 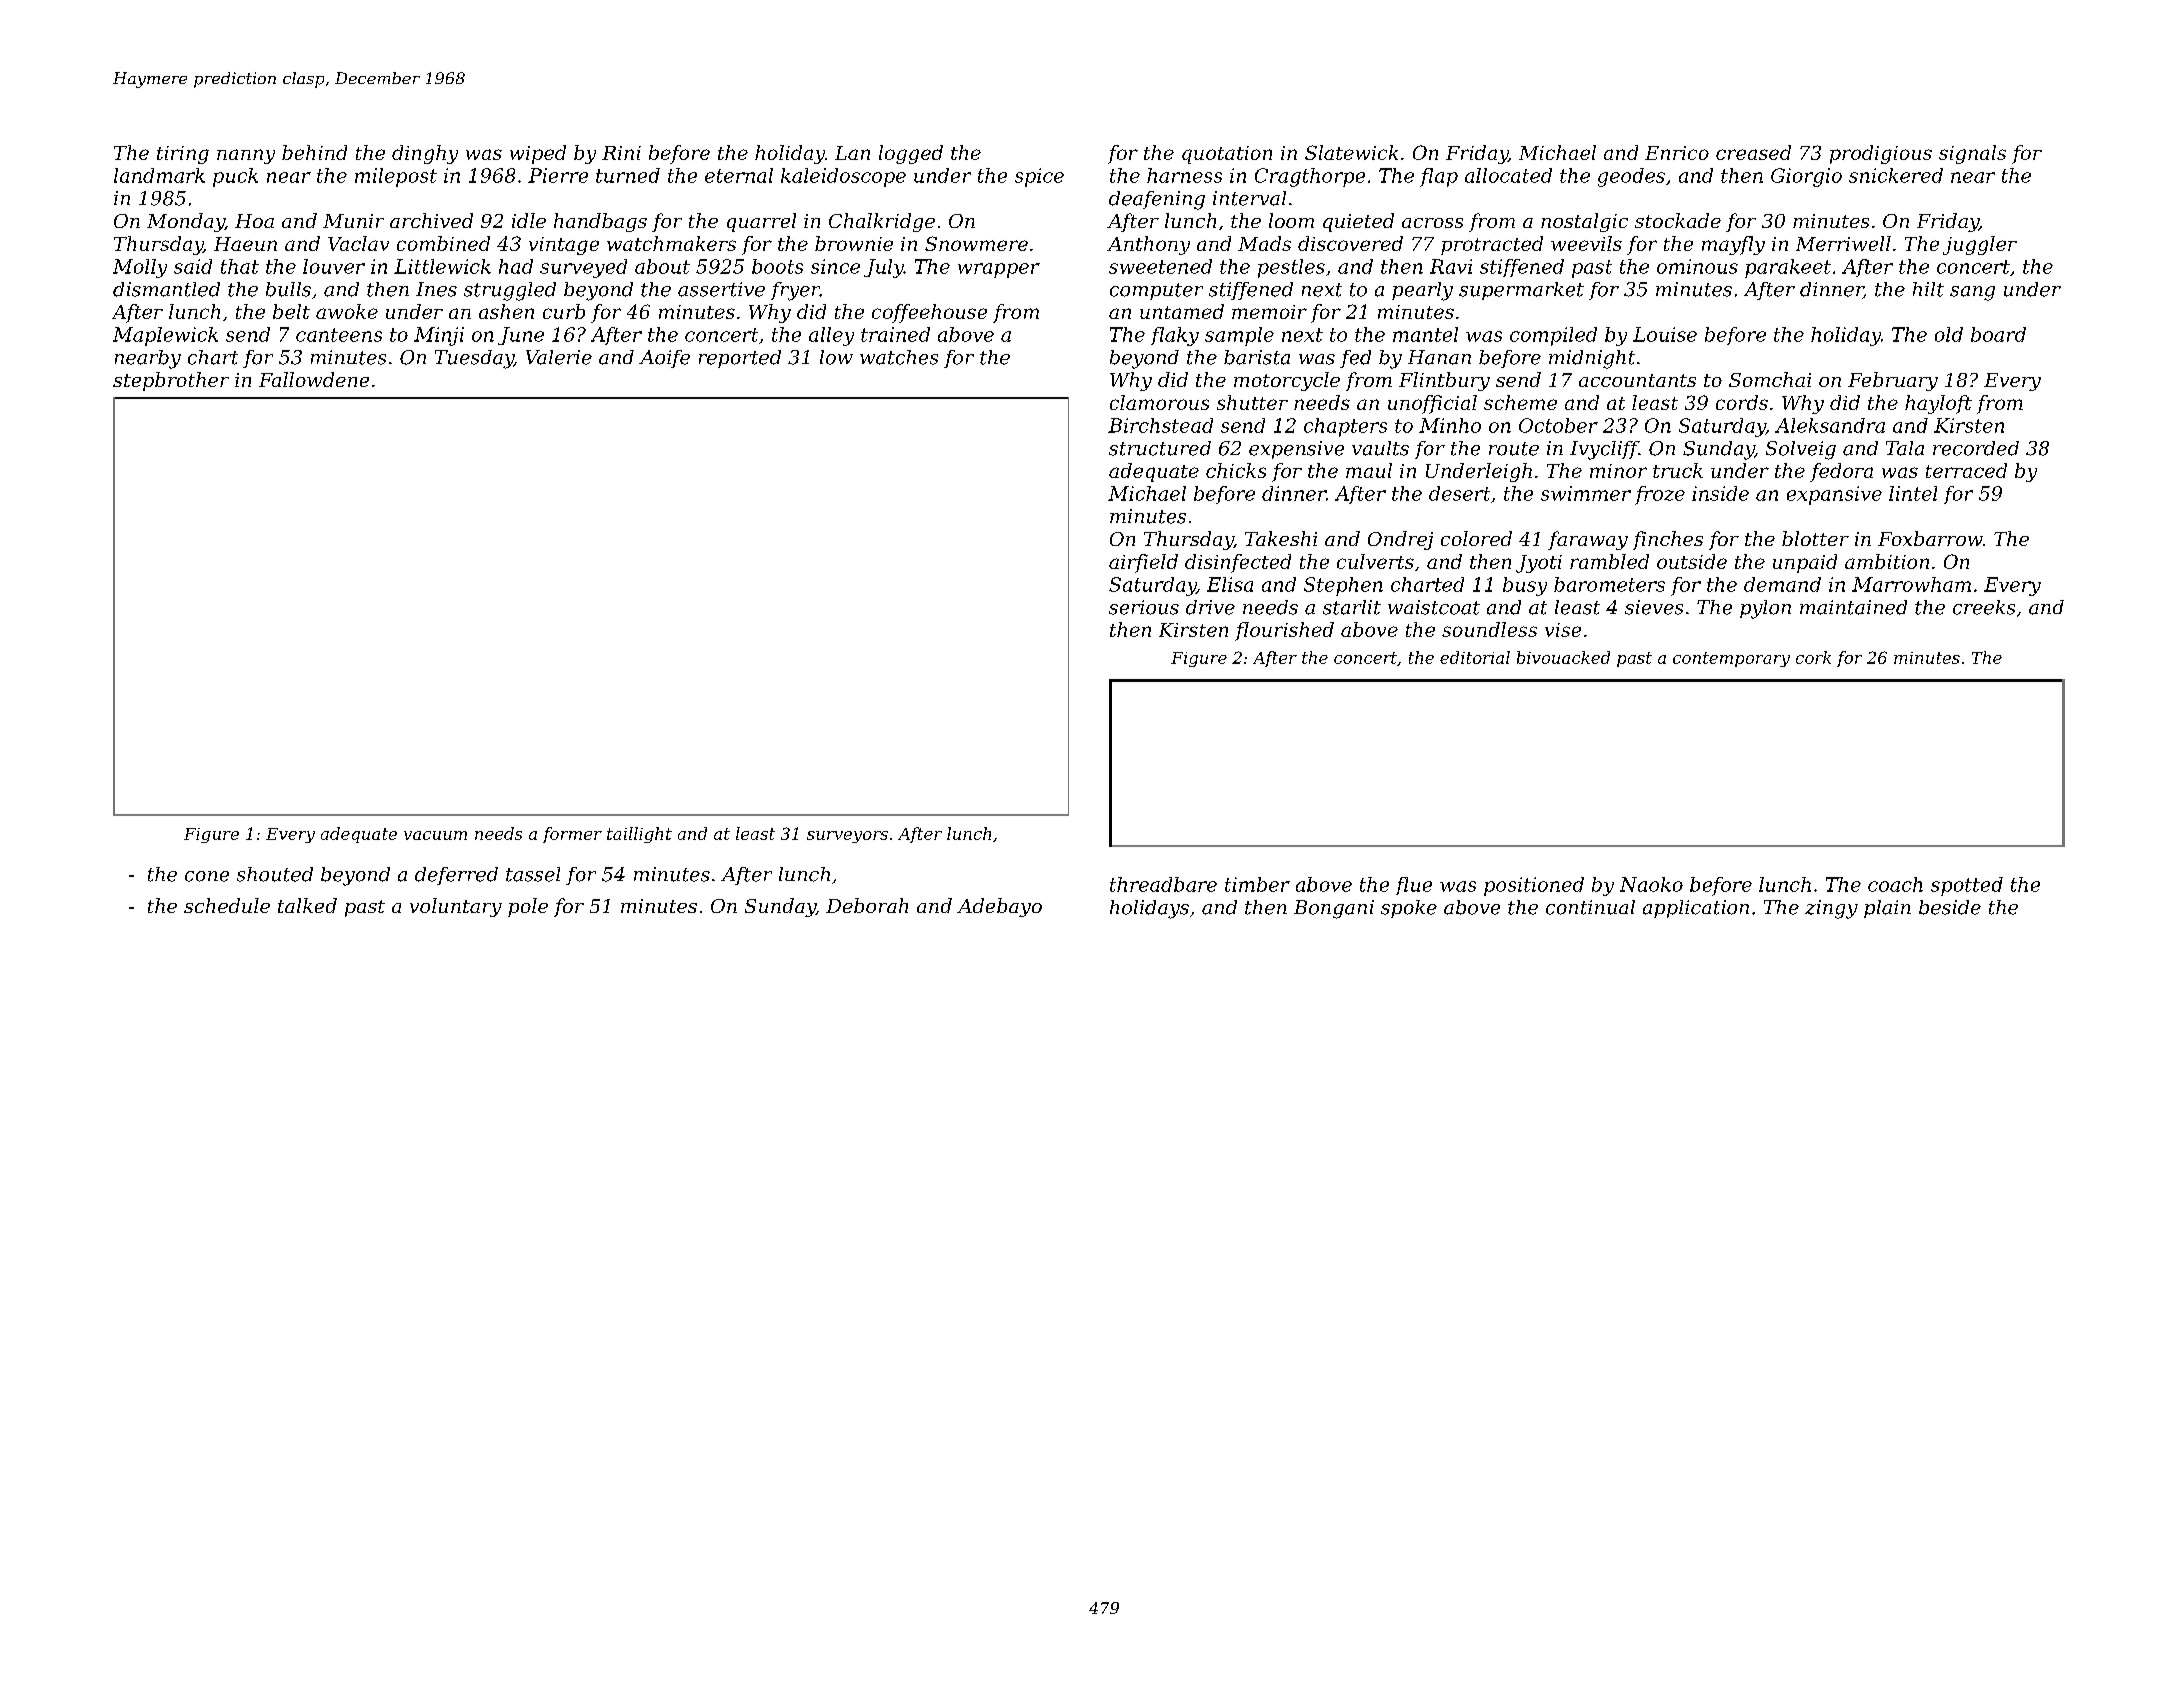 What do you see at coordinates (847, 837) in the document?
I see `surveyors` at bounding box center [847, 837].
